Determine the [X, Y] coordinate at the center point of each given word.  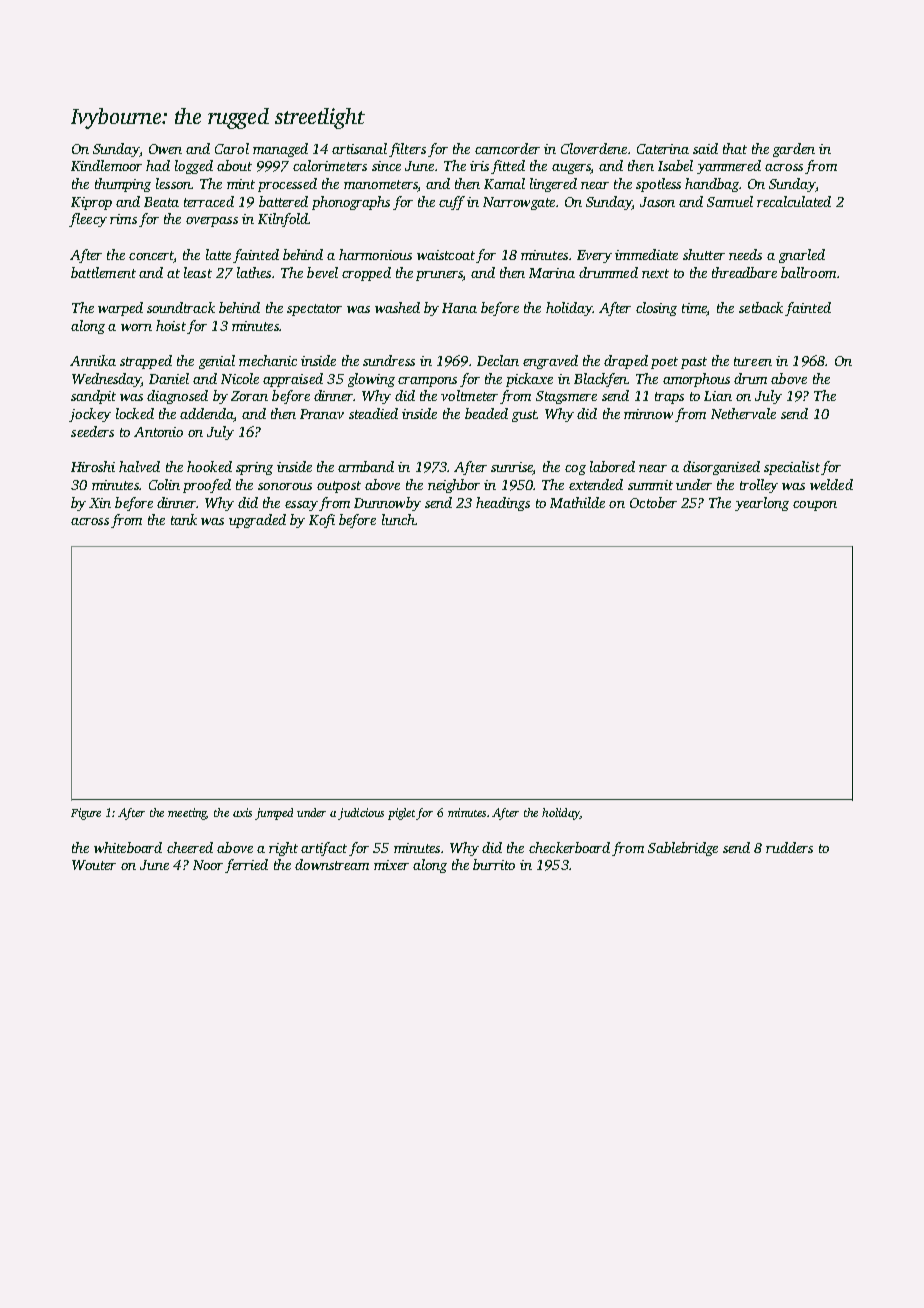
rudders [789, 847]
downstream [332, 864]
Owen [165, 149]
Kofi [322, 521]
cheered [190, 847]
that [735, 148]
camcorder [507, 148]
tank [184, 519]
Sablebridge [683, 849]
